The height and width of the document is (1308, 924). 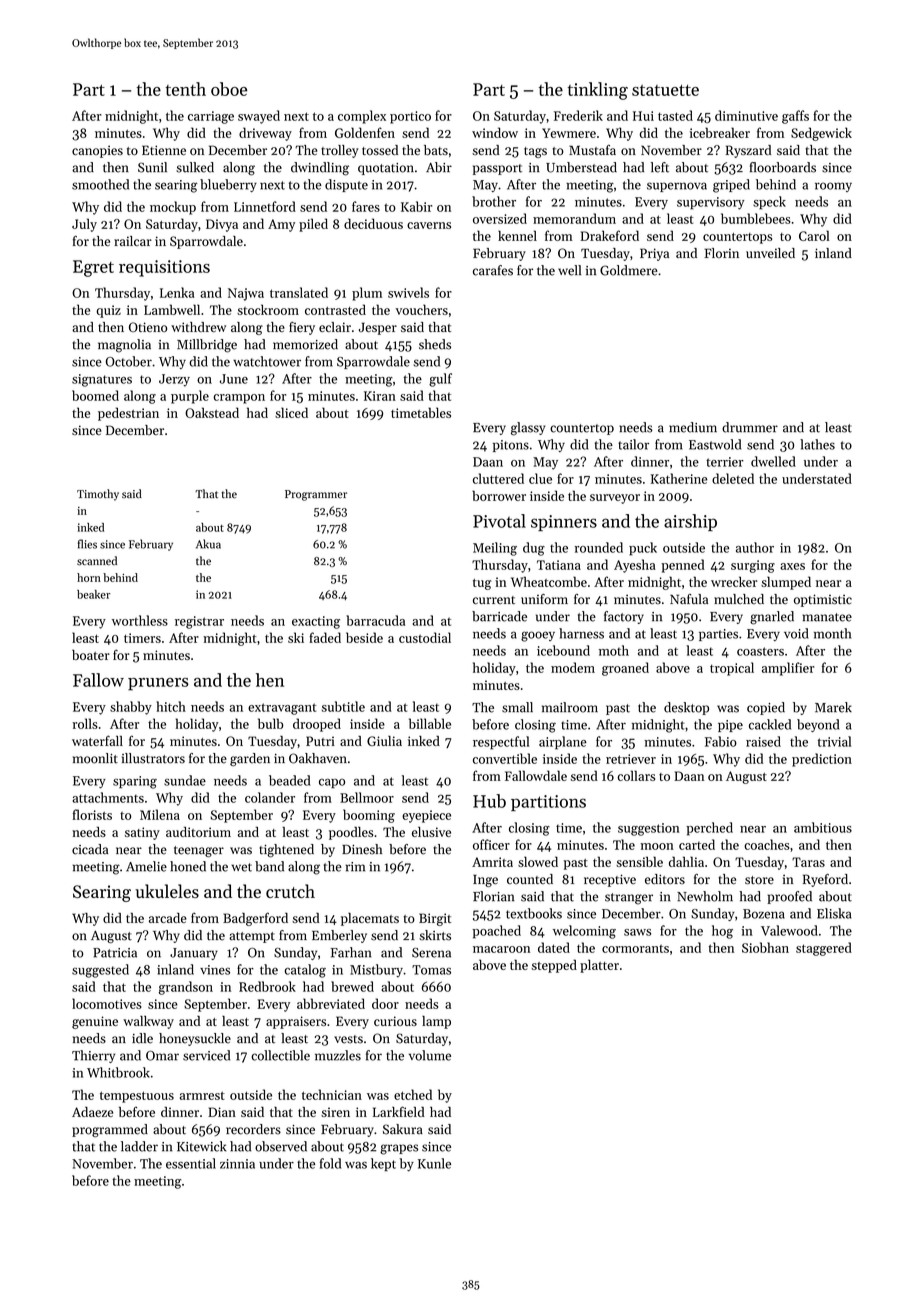 I want to click on lathes, so click(x=817, y=444).
